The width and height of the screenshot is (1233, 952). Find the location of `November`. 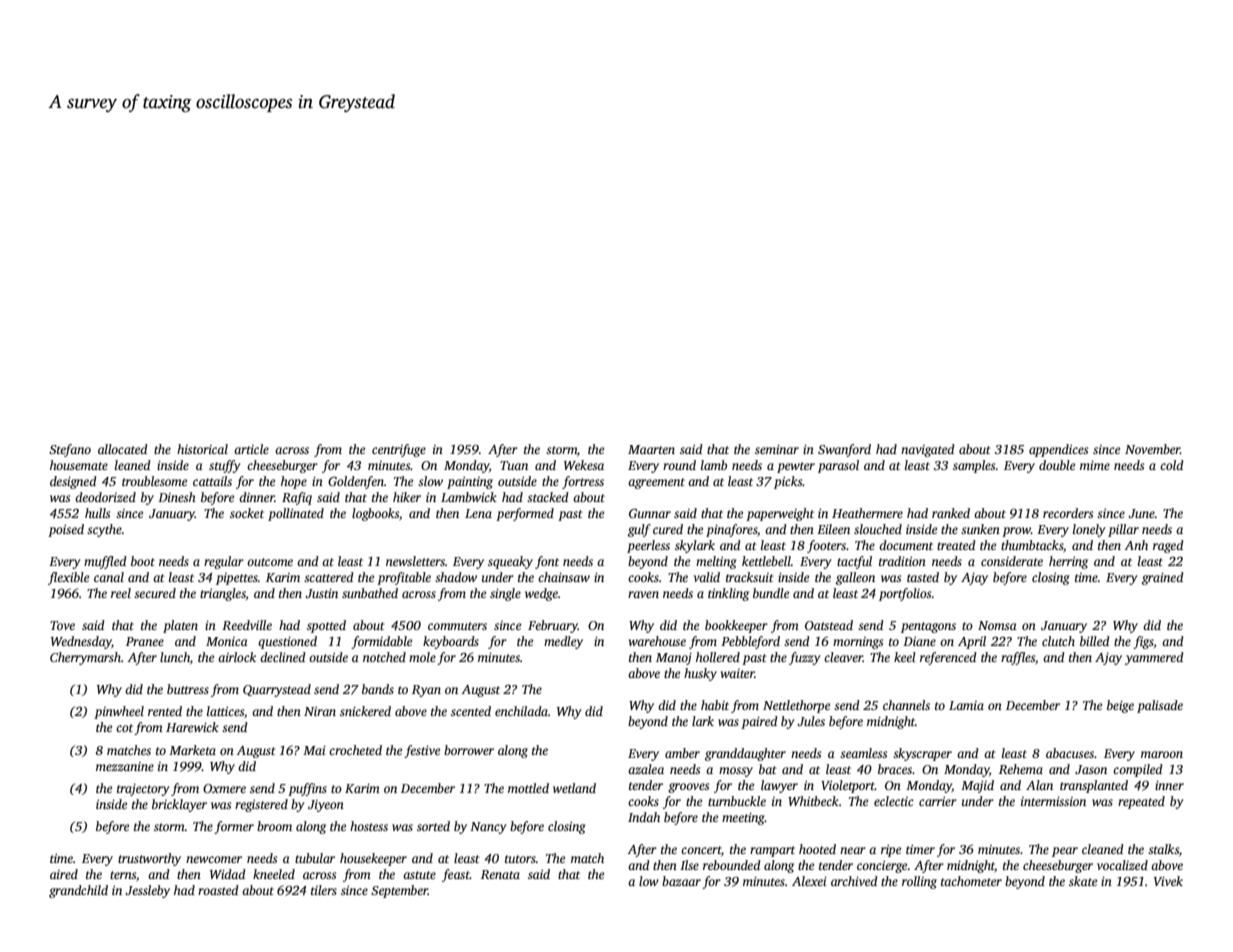

November is located at coordinates (1152, 449).
